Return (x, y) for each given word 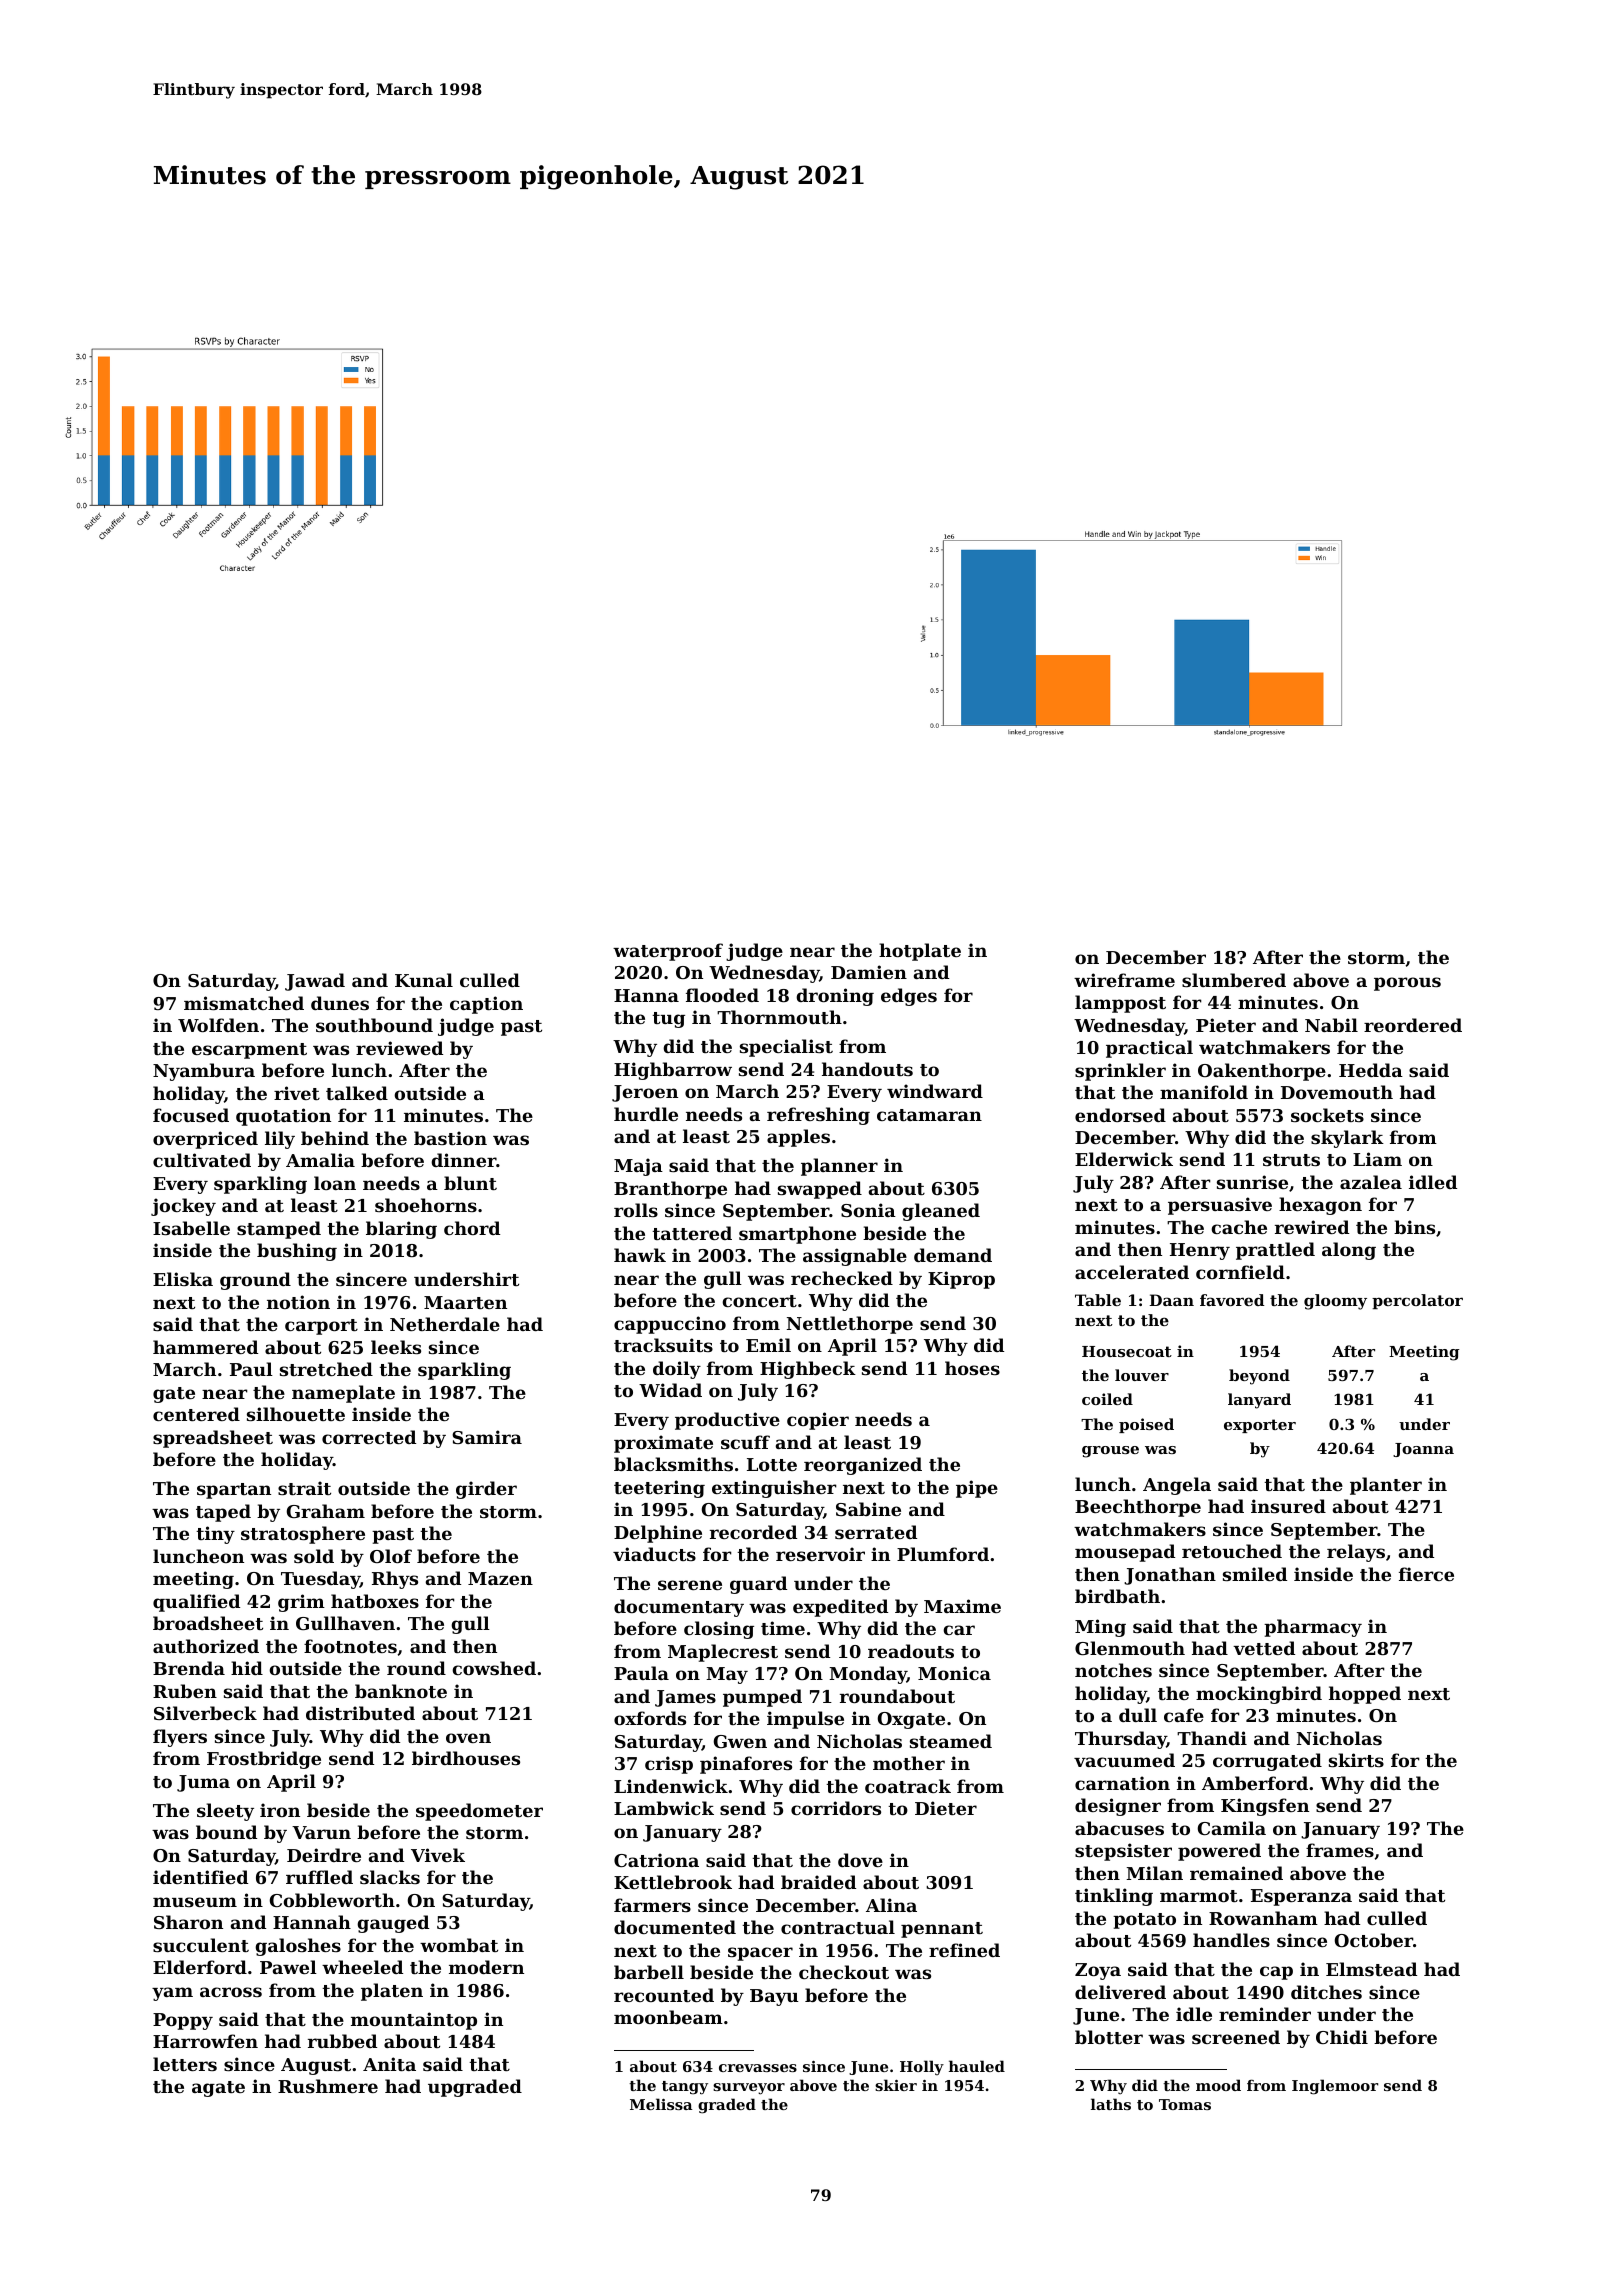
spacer (760, 1954)
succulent (201, 1945)
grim (301, 1603)
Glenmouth (1130, 1648)
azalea (1371, 1182)
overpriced (205, 1140)
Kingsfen (1265, 1807)
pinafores (746, 1765)
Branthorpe (670, 1190)
